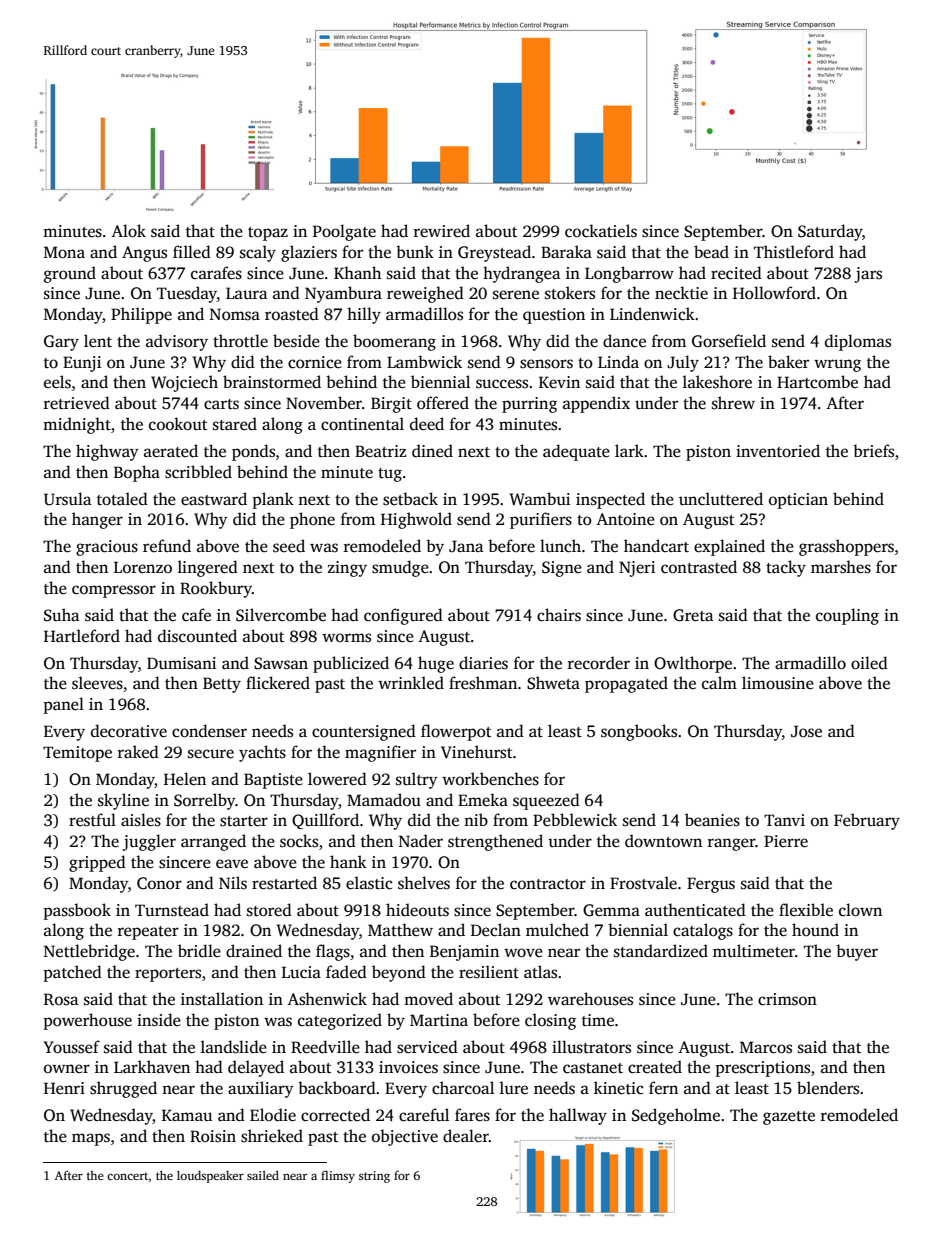  I want to click on Betty, so click(222, 685).
